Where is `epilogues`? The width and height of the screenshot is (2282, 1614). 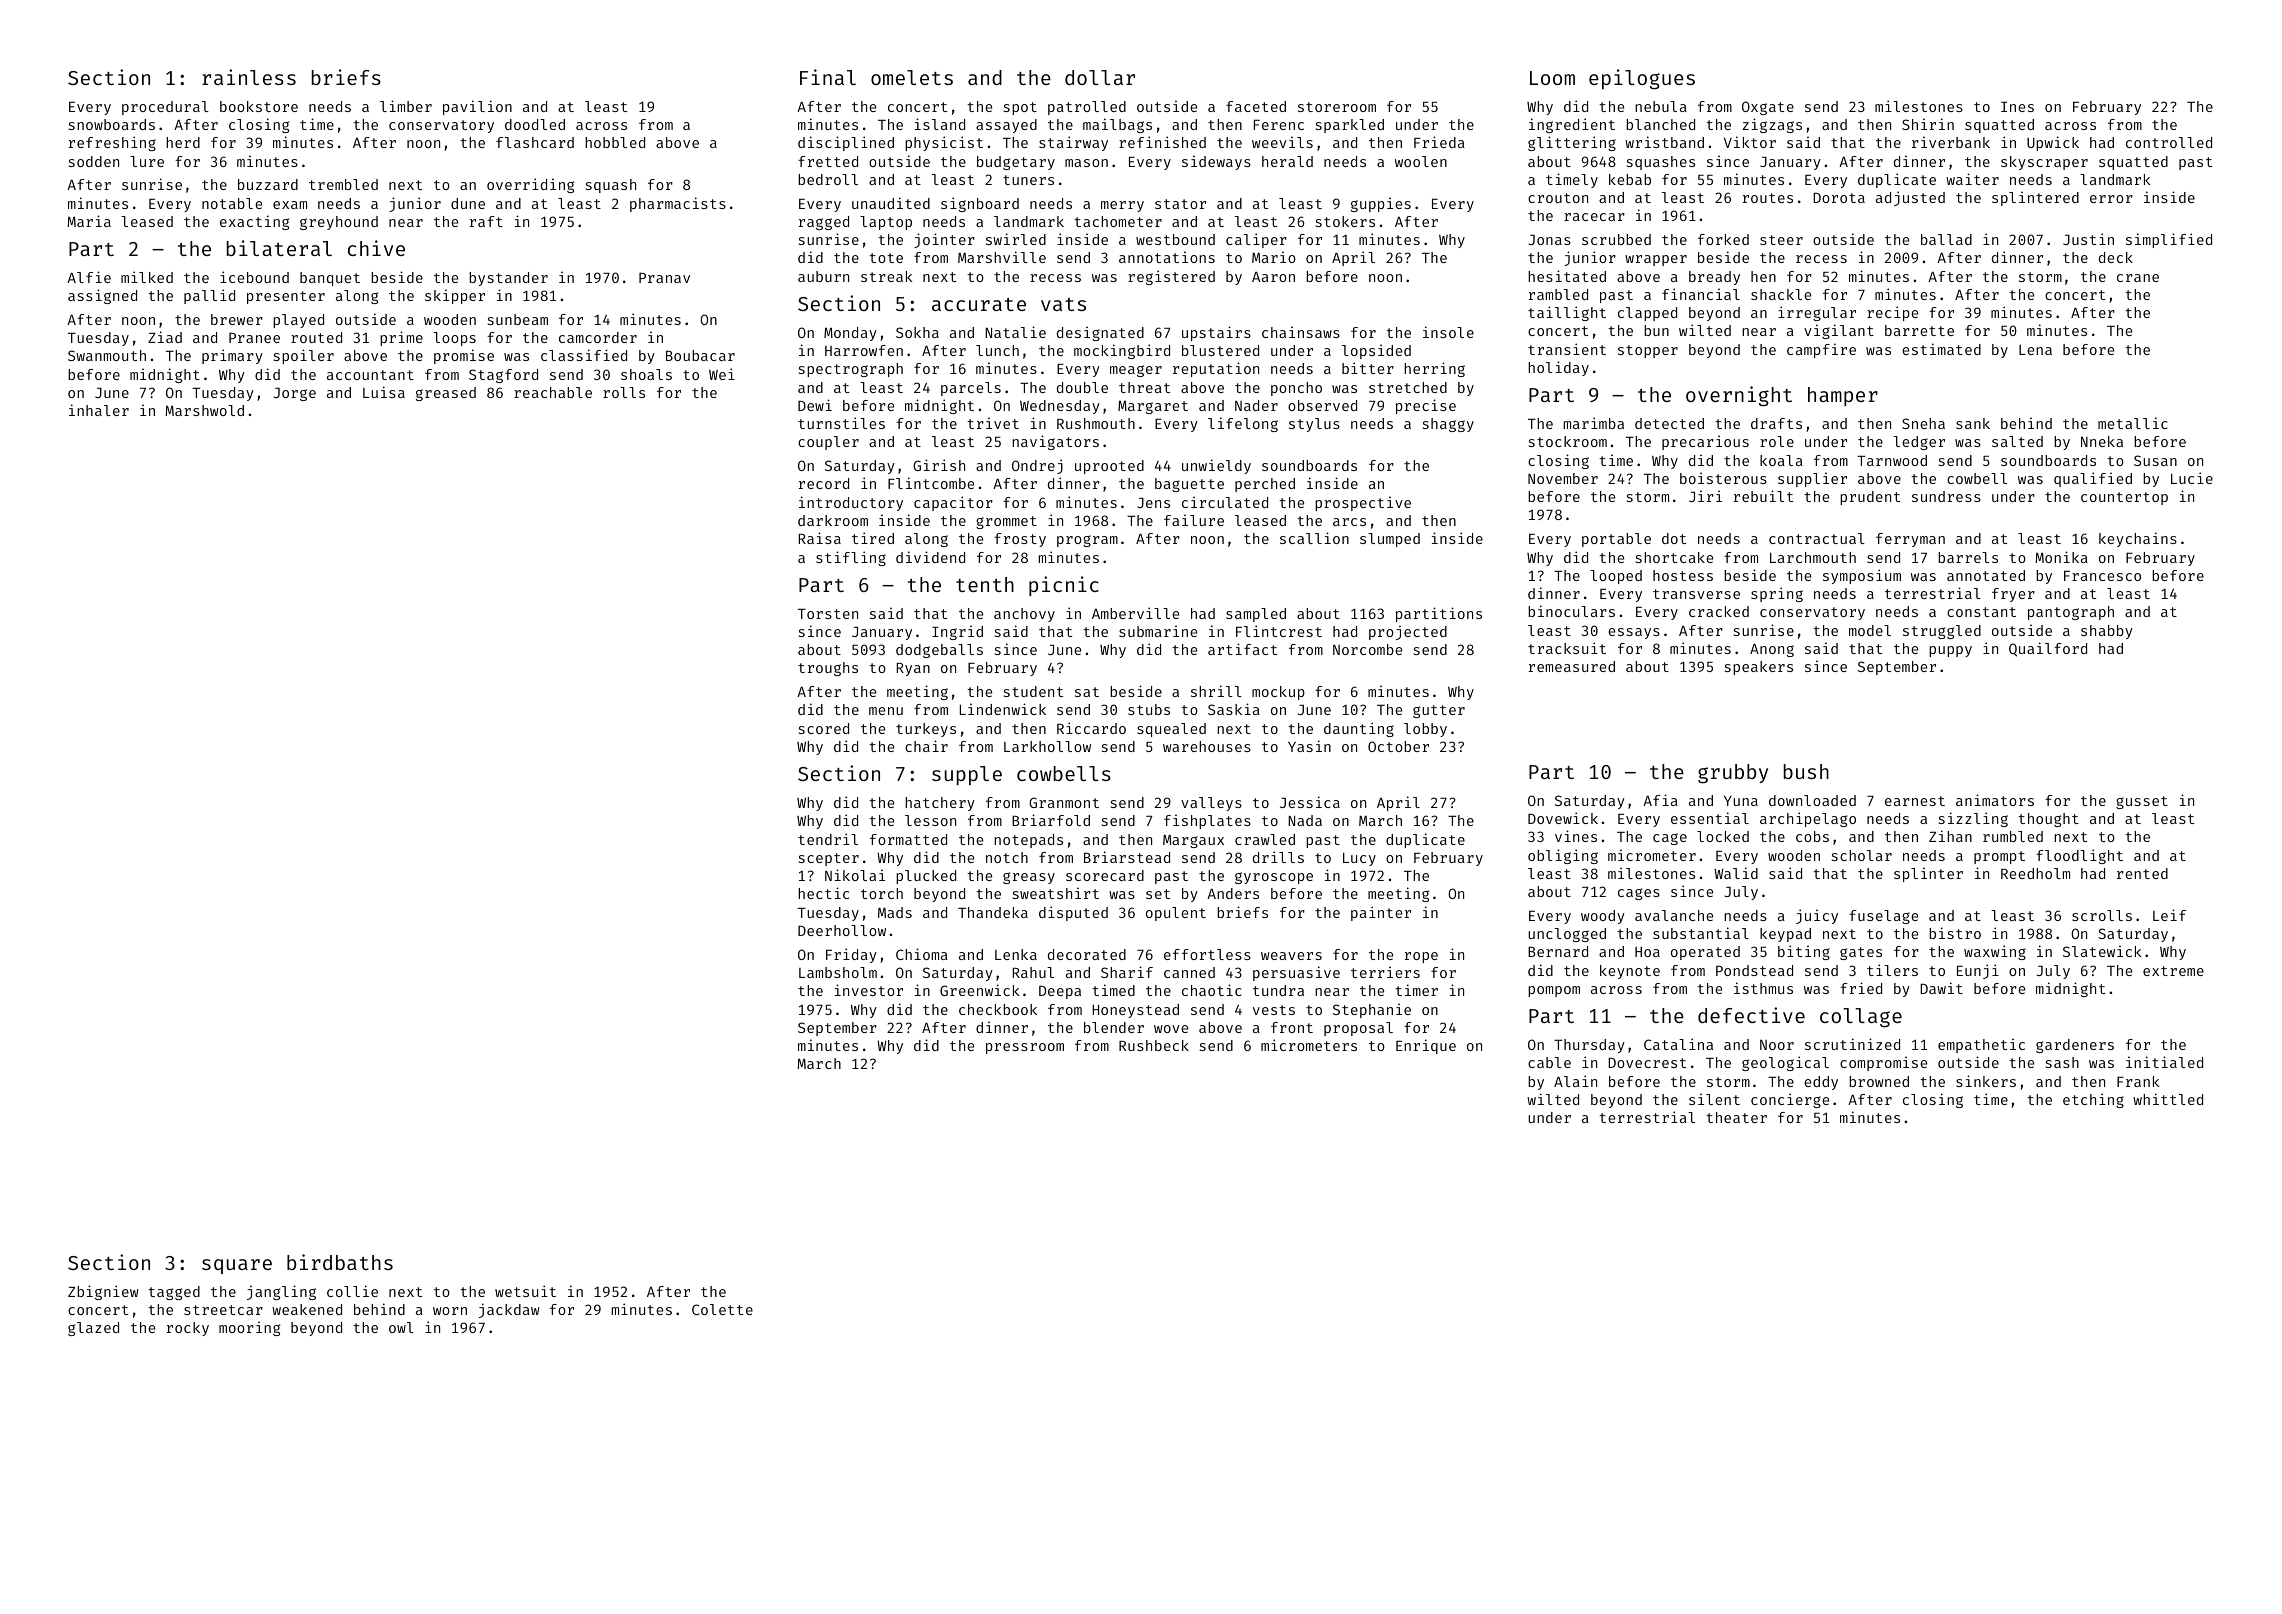
epilogues is located at coordinates (1642, 79).
